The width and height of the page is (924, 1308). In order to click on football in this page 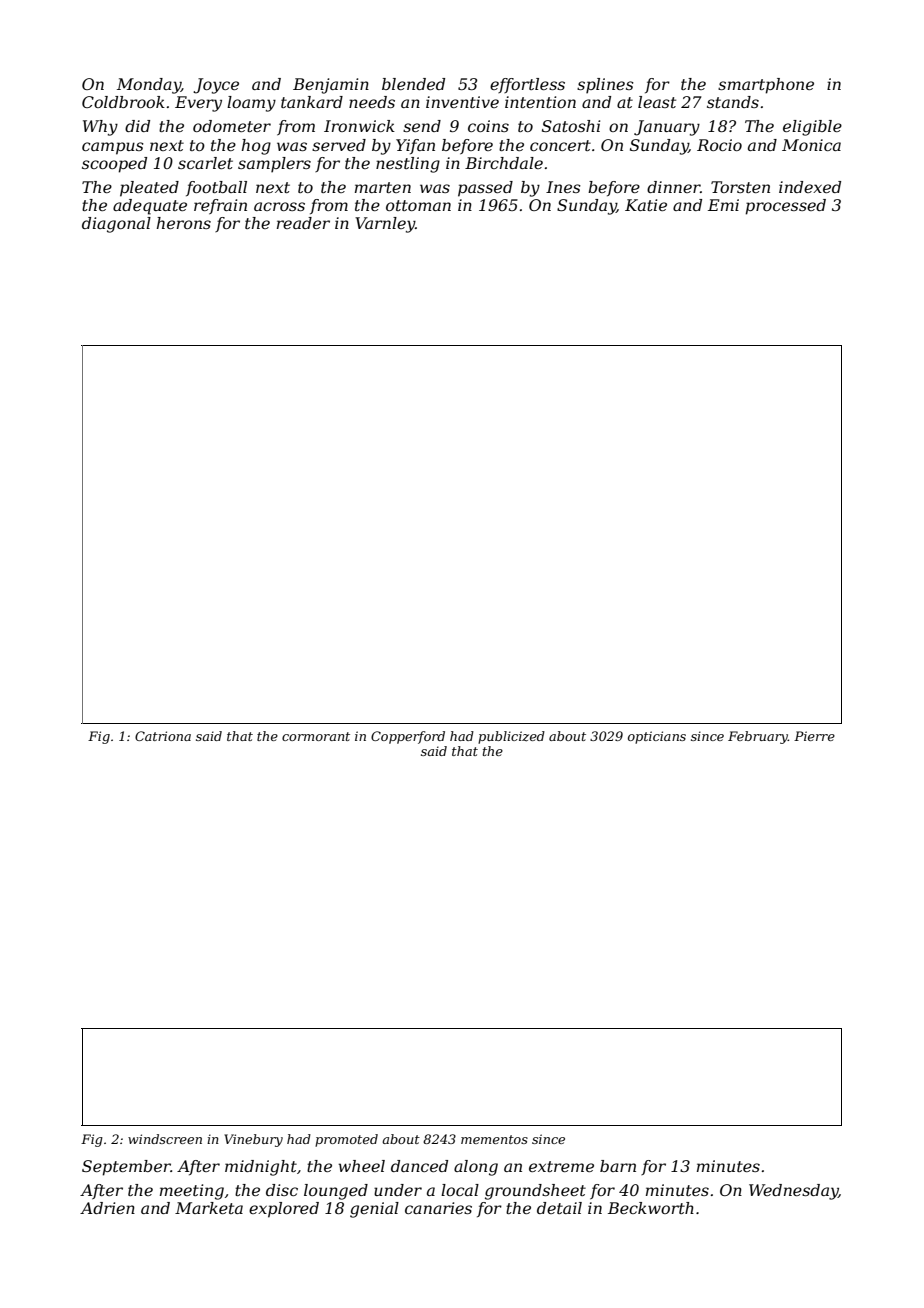, I will do `click(216, 188)`.
